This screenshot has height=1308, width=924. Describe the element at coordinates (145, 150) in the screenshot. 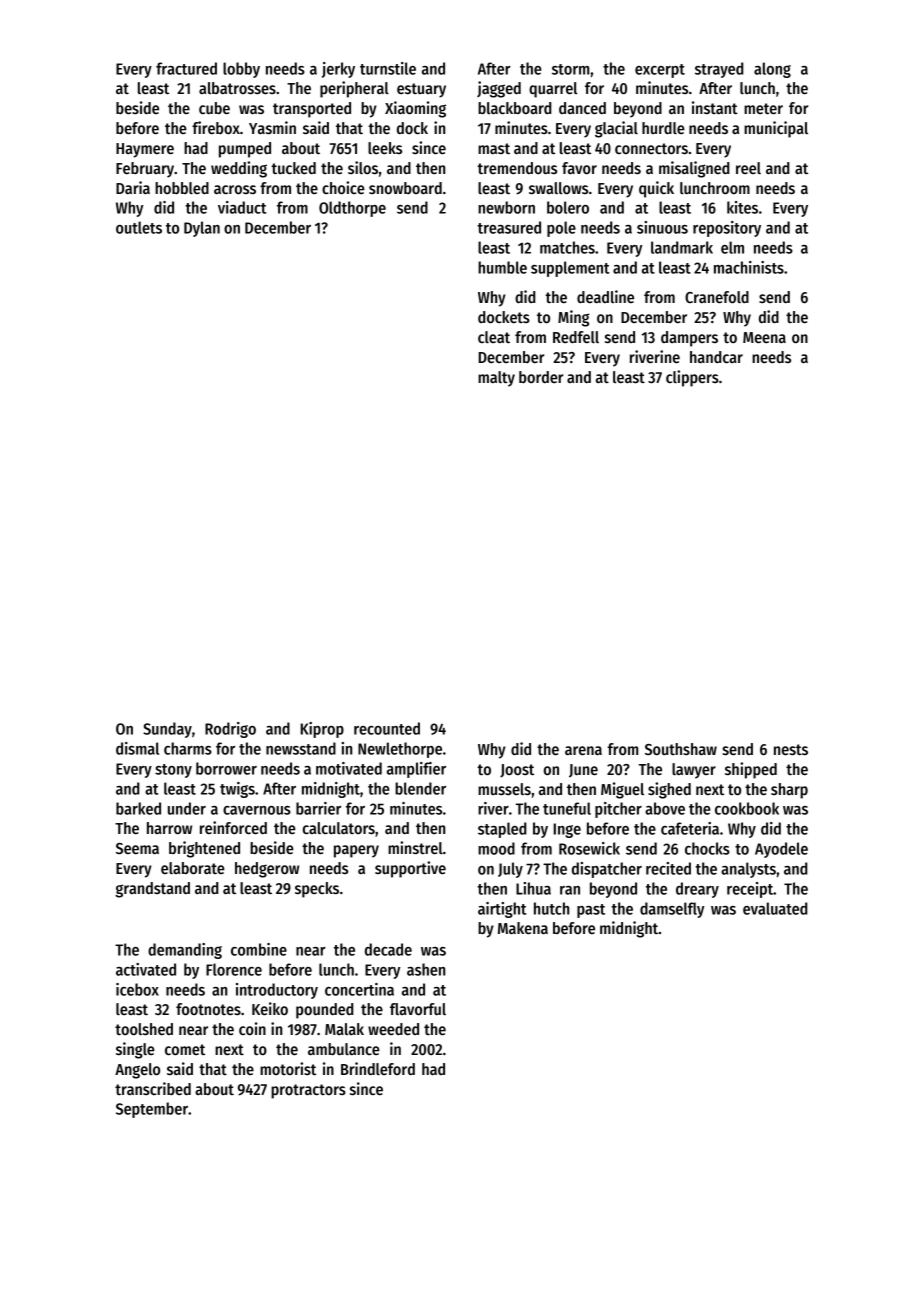

I see `Haymere` at that location.
